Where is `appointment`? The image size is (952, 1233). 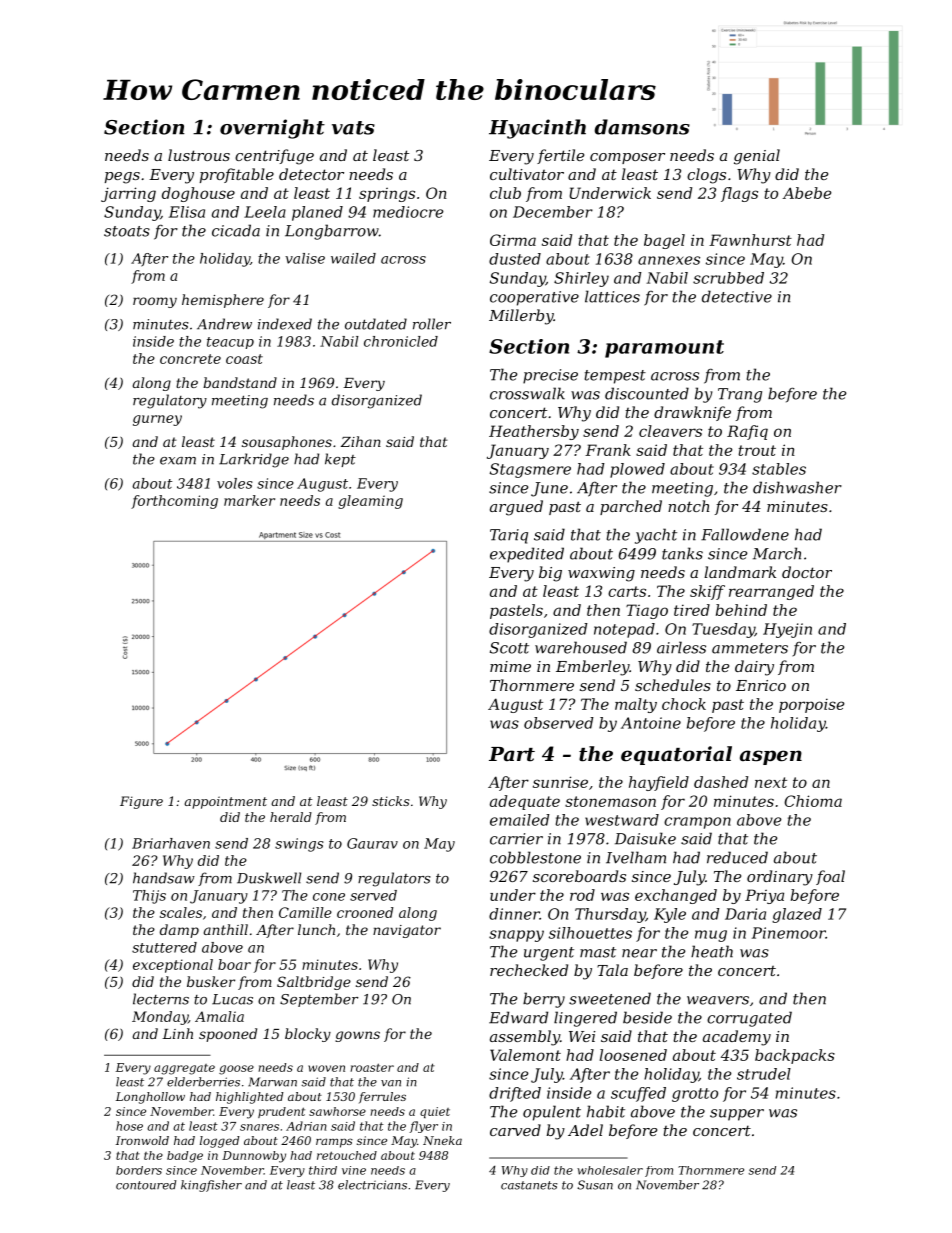
appointment is located at coordinates (225, 802).
